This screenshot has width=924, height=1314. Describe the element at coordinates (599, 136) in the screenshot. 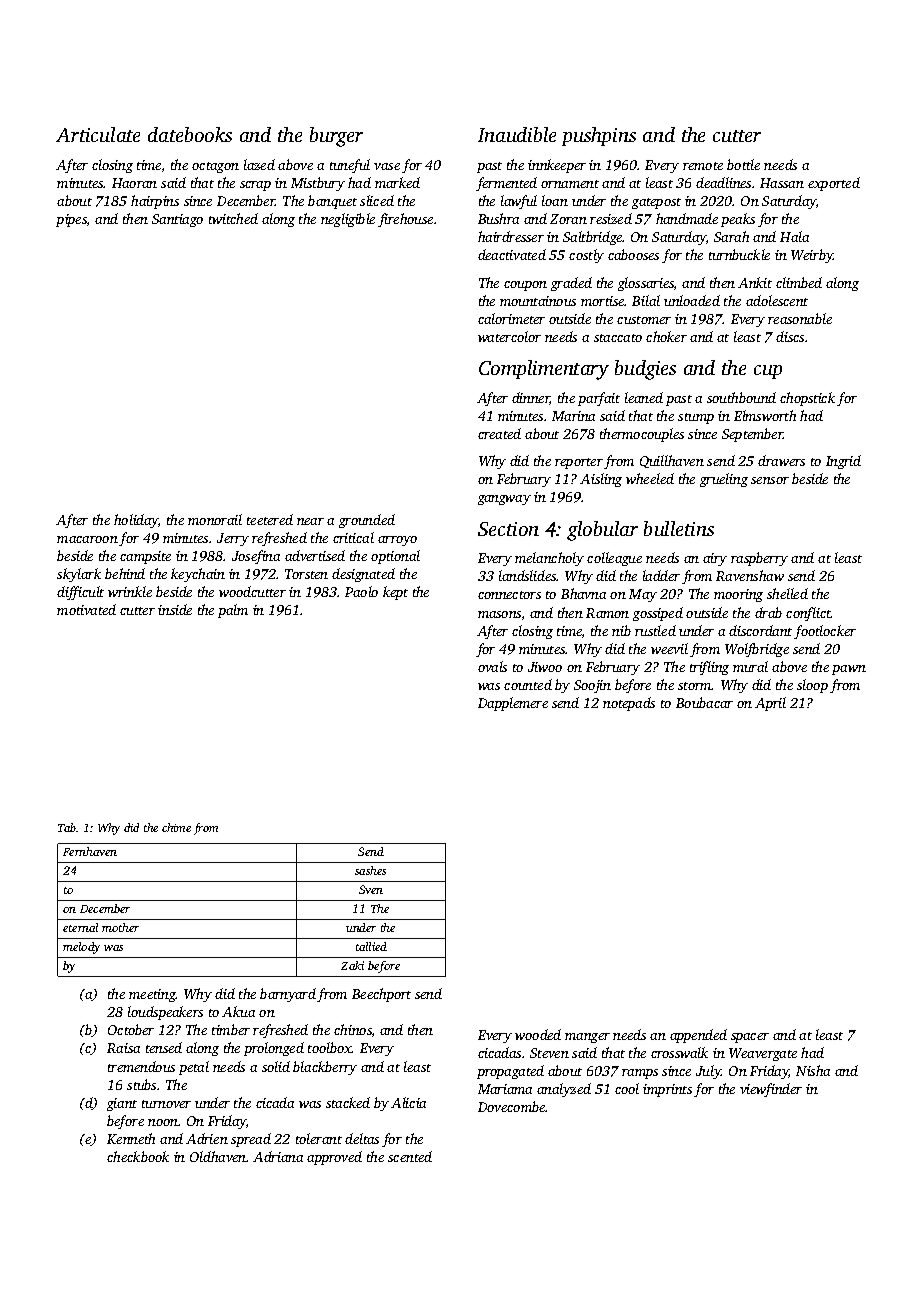

I see `pushpins` at that location.
